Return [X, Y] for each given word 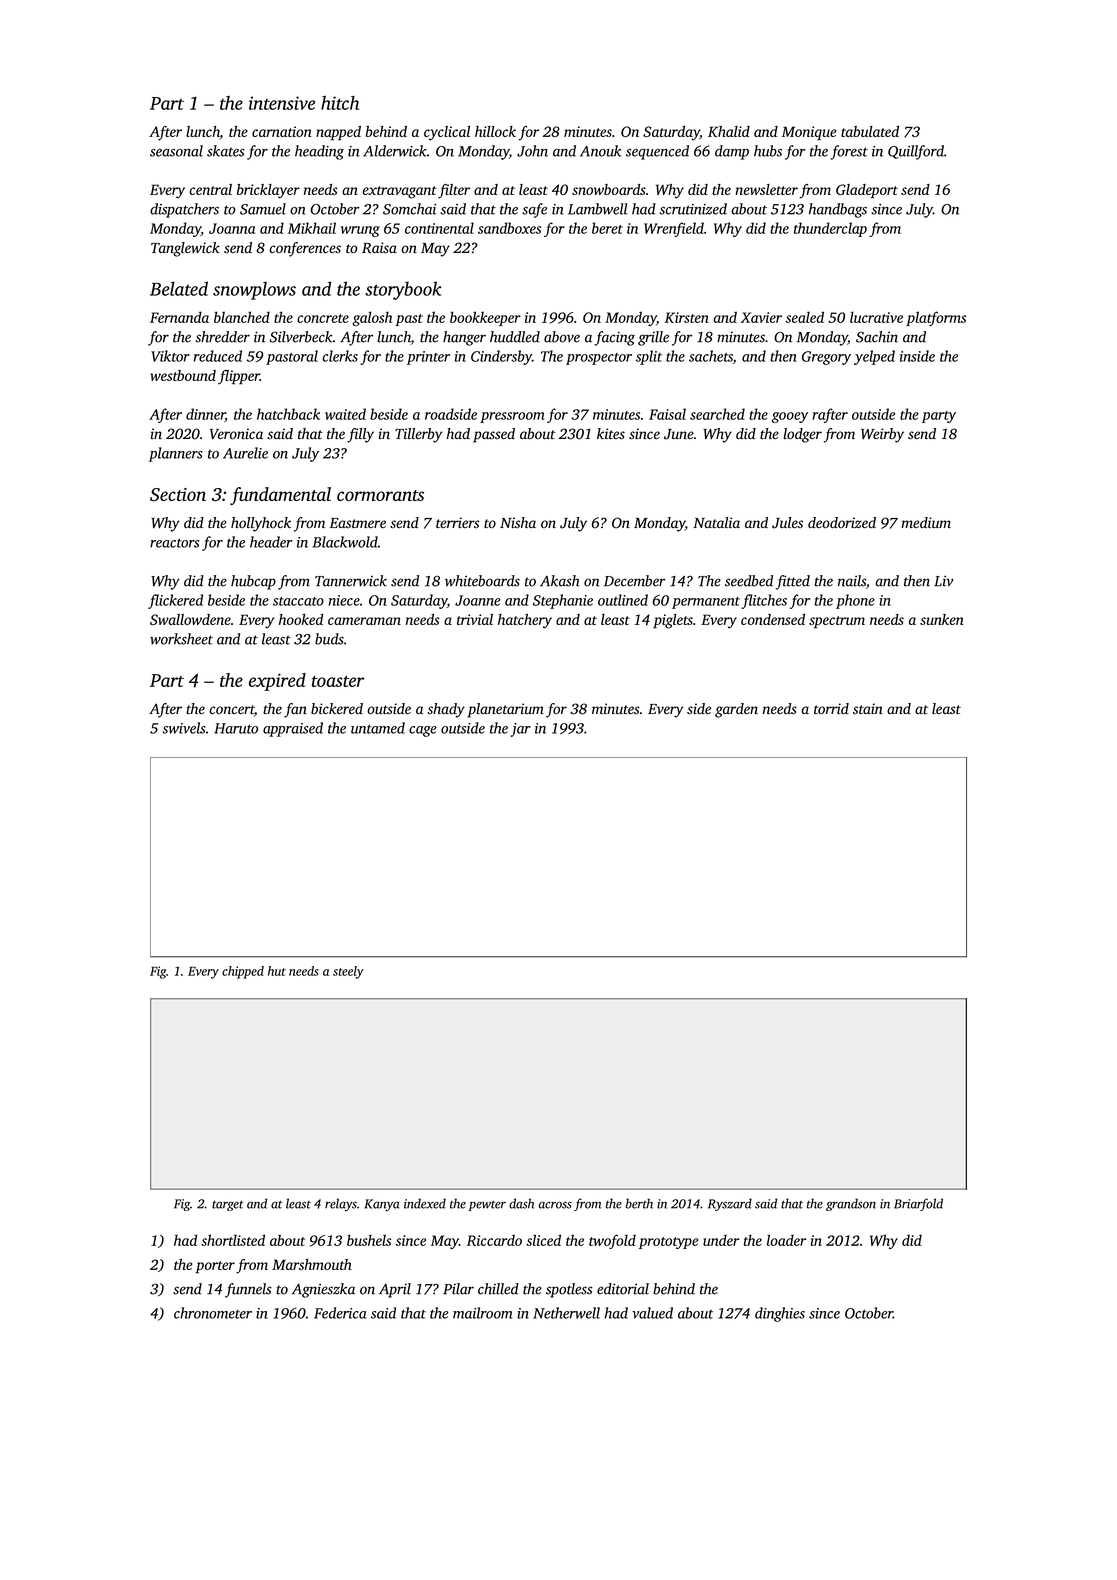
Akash [560, 581]
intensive [282, 103]
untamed [378, 728]
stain [868, 708]
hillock [495, 131]
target [228, 1205]
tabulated [870, 131]
